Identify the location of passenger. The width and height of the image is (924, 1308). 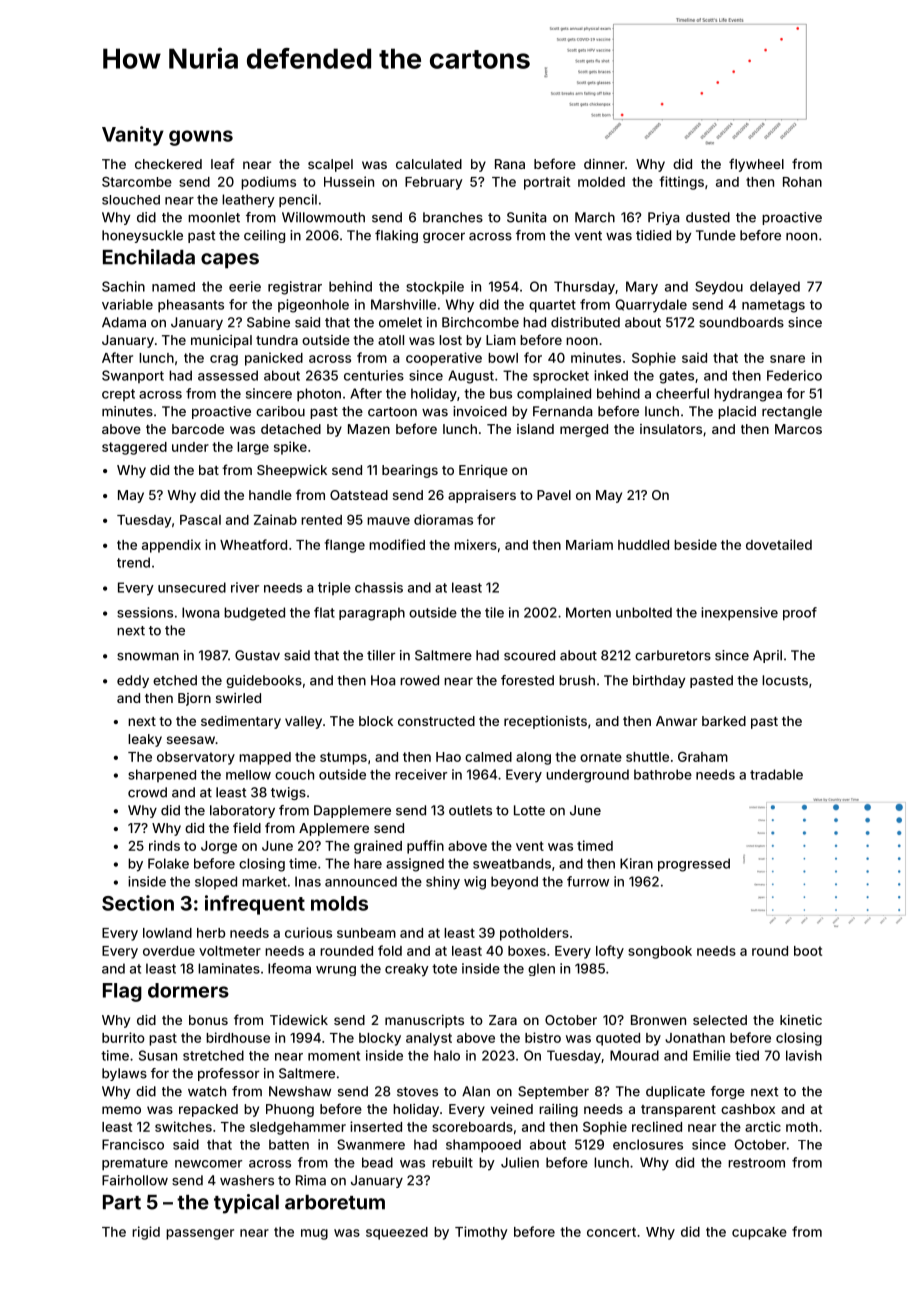
(200, 1234).
